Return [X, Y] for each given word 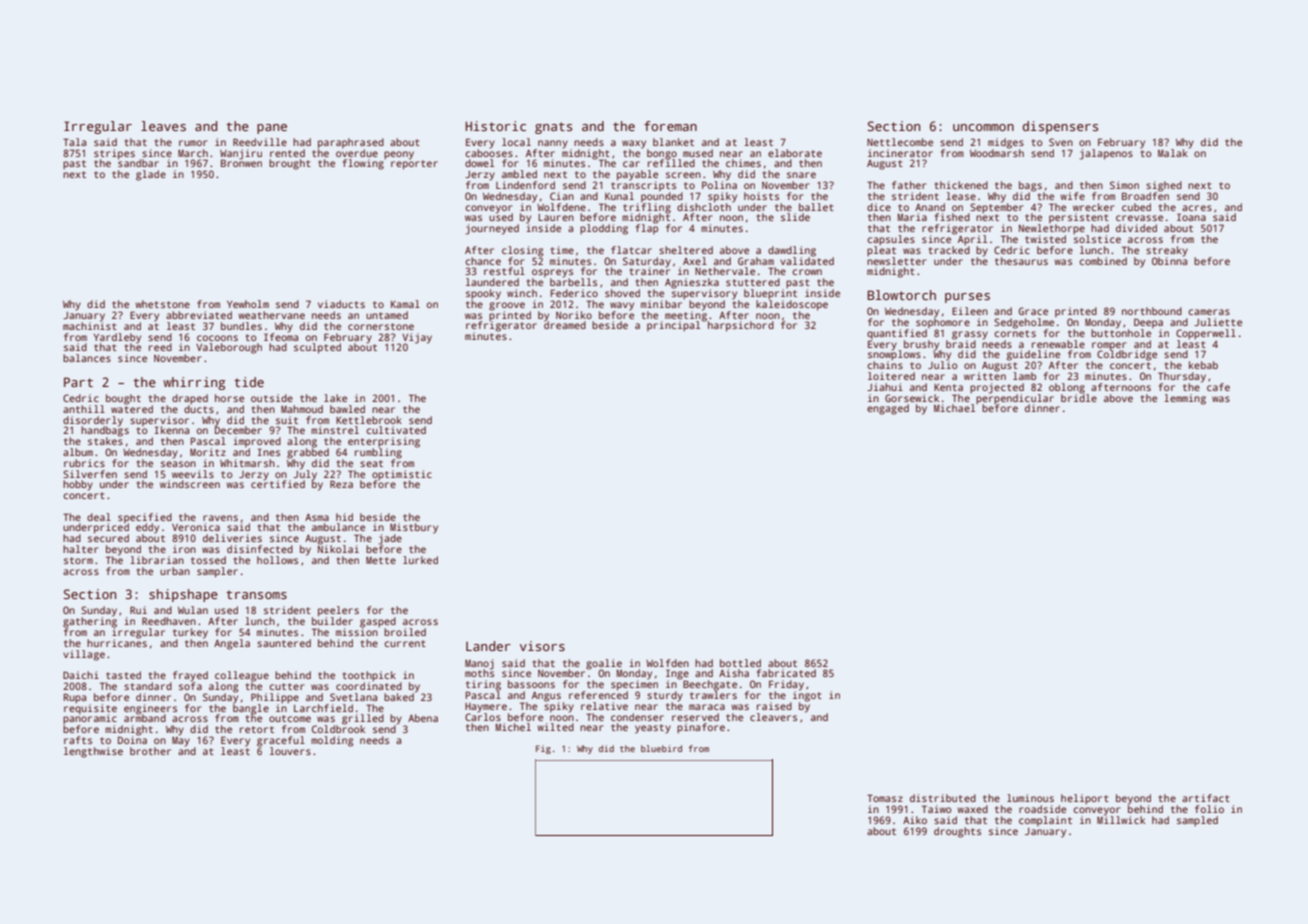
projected [997, 388]
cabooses [489, 153]
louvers [290, 751]
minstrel [335, 430]
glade [151, 175]
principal [673, 326]
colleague [242, 676]
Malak [1173, 153]
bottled [740, 663]
